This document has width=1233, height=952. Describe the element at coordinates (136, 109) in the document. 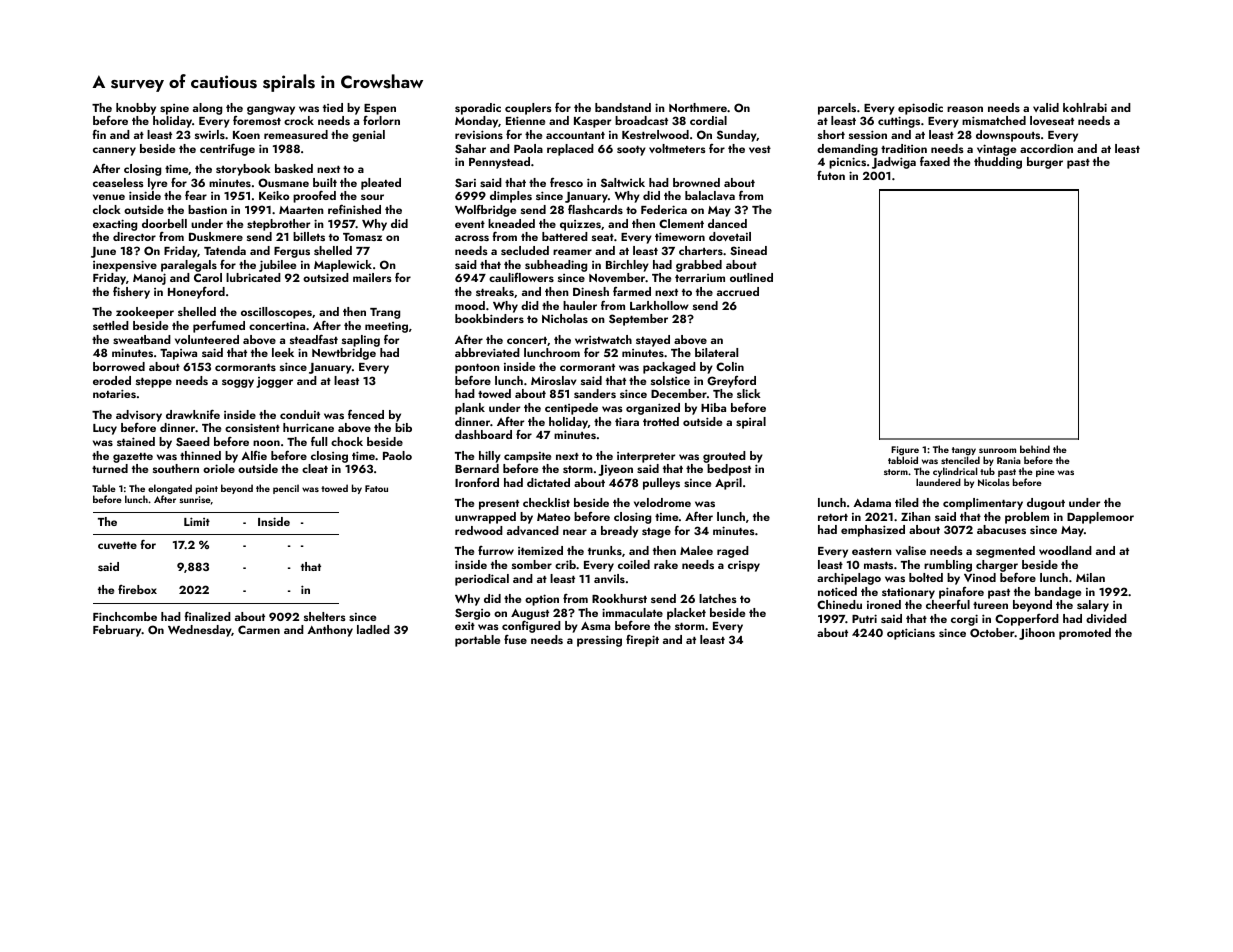

I see `knobby` at that location.
